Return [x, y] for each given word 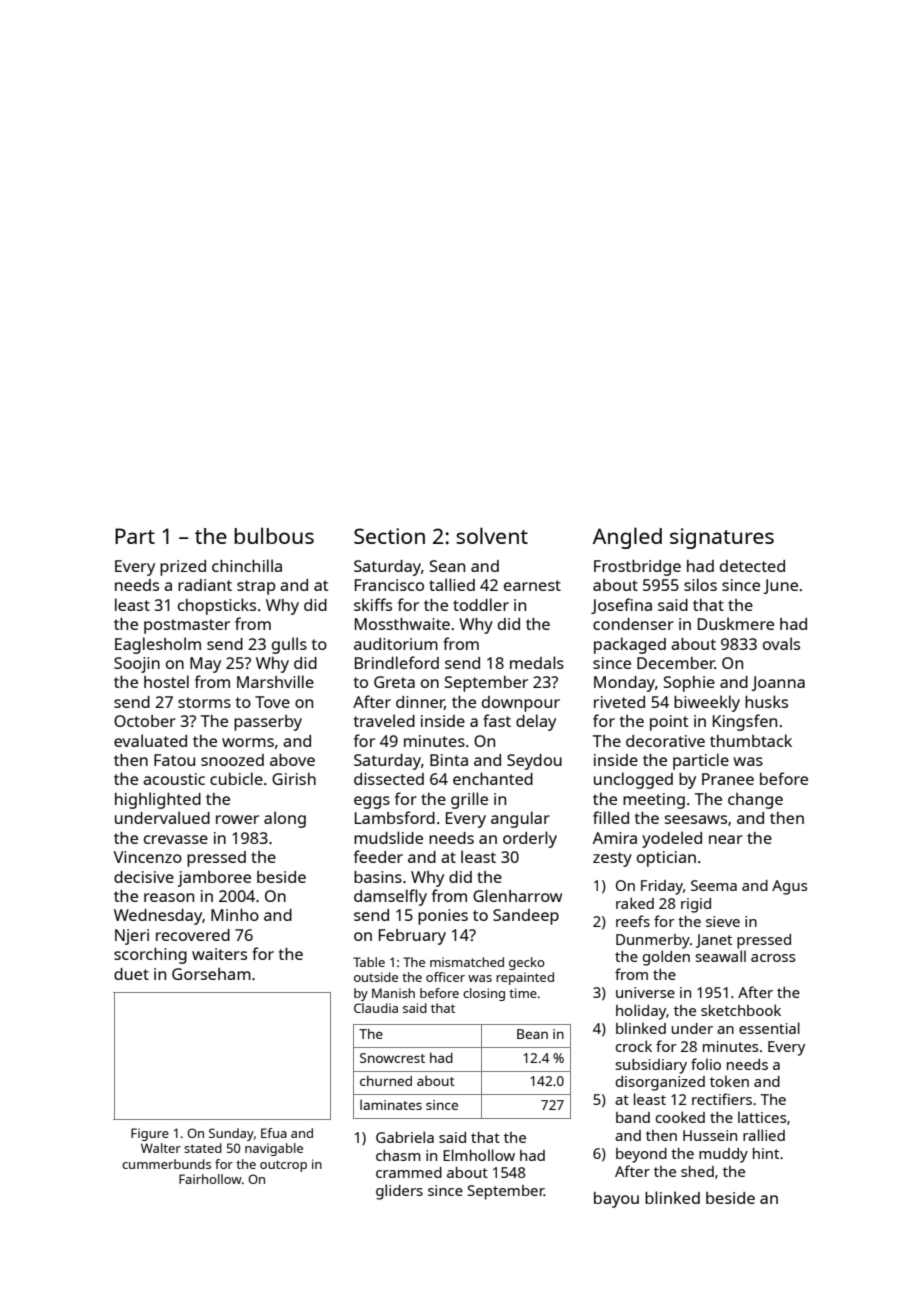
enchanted [493, 779]
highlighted [158, 800]
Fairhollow [210, 1179]
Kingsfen [745, 722]
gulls [289, 645]
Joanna [778, 683]
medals [537, 662]
